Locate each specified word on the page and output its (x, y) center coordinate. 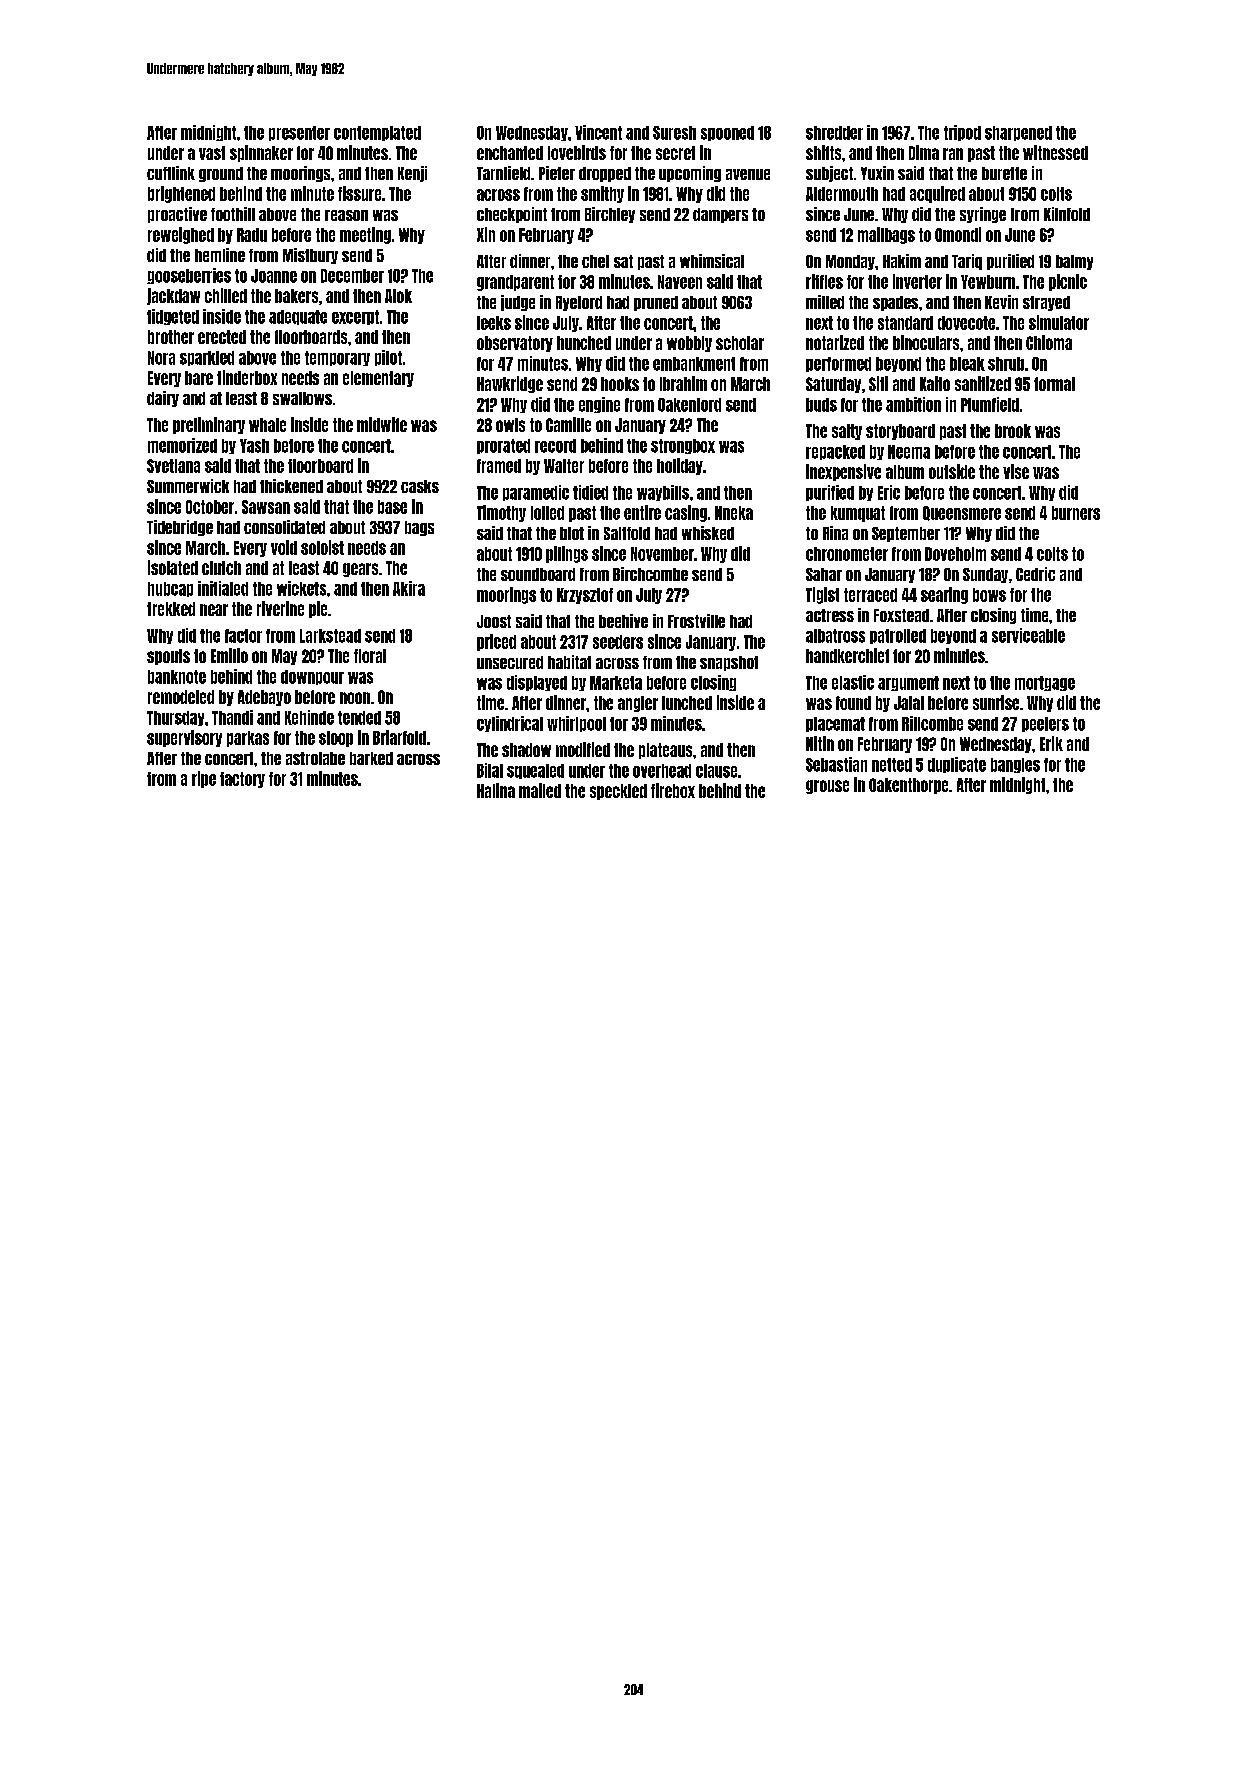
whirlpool (576, 724)
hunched (584, 343)
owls (510, 425)
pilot (388, 358)
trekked (171, 609)
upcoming (690, 174)
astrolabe (315, 758)
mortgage (1045, 683)
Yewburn (988, 282)
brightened (181, 194)
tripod (962, 133)
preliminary (209, 425)
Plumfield (990, 404)
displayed (537, 683)
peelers (1045, 724)
